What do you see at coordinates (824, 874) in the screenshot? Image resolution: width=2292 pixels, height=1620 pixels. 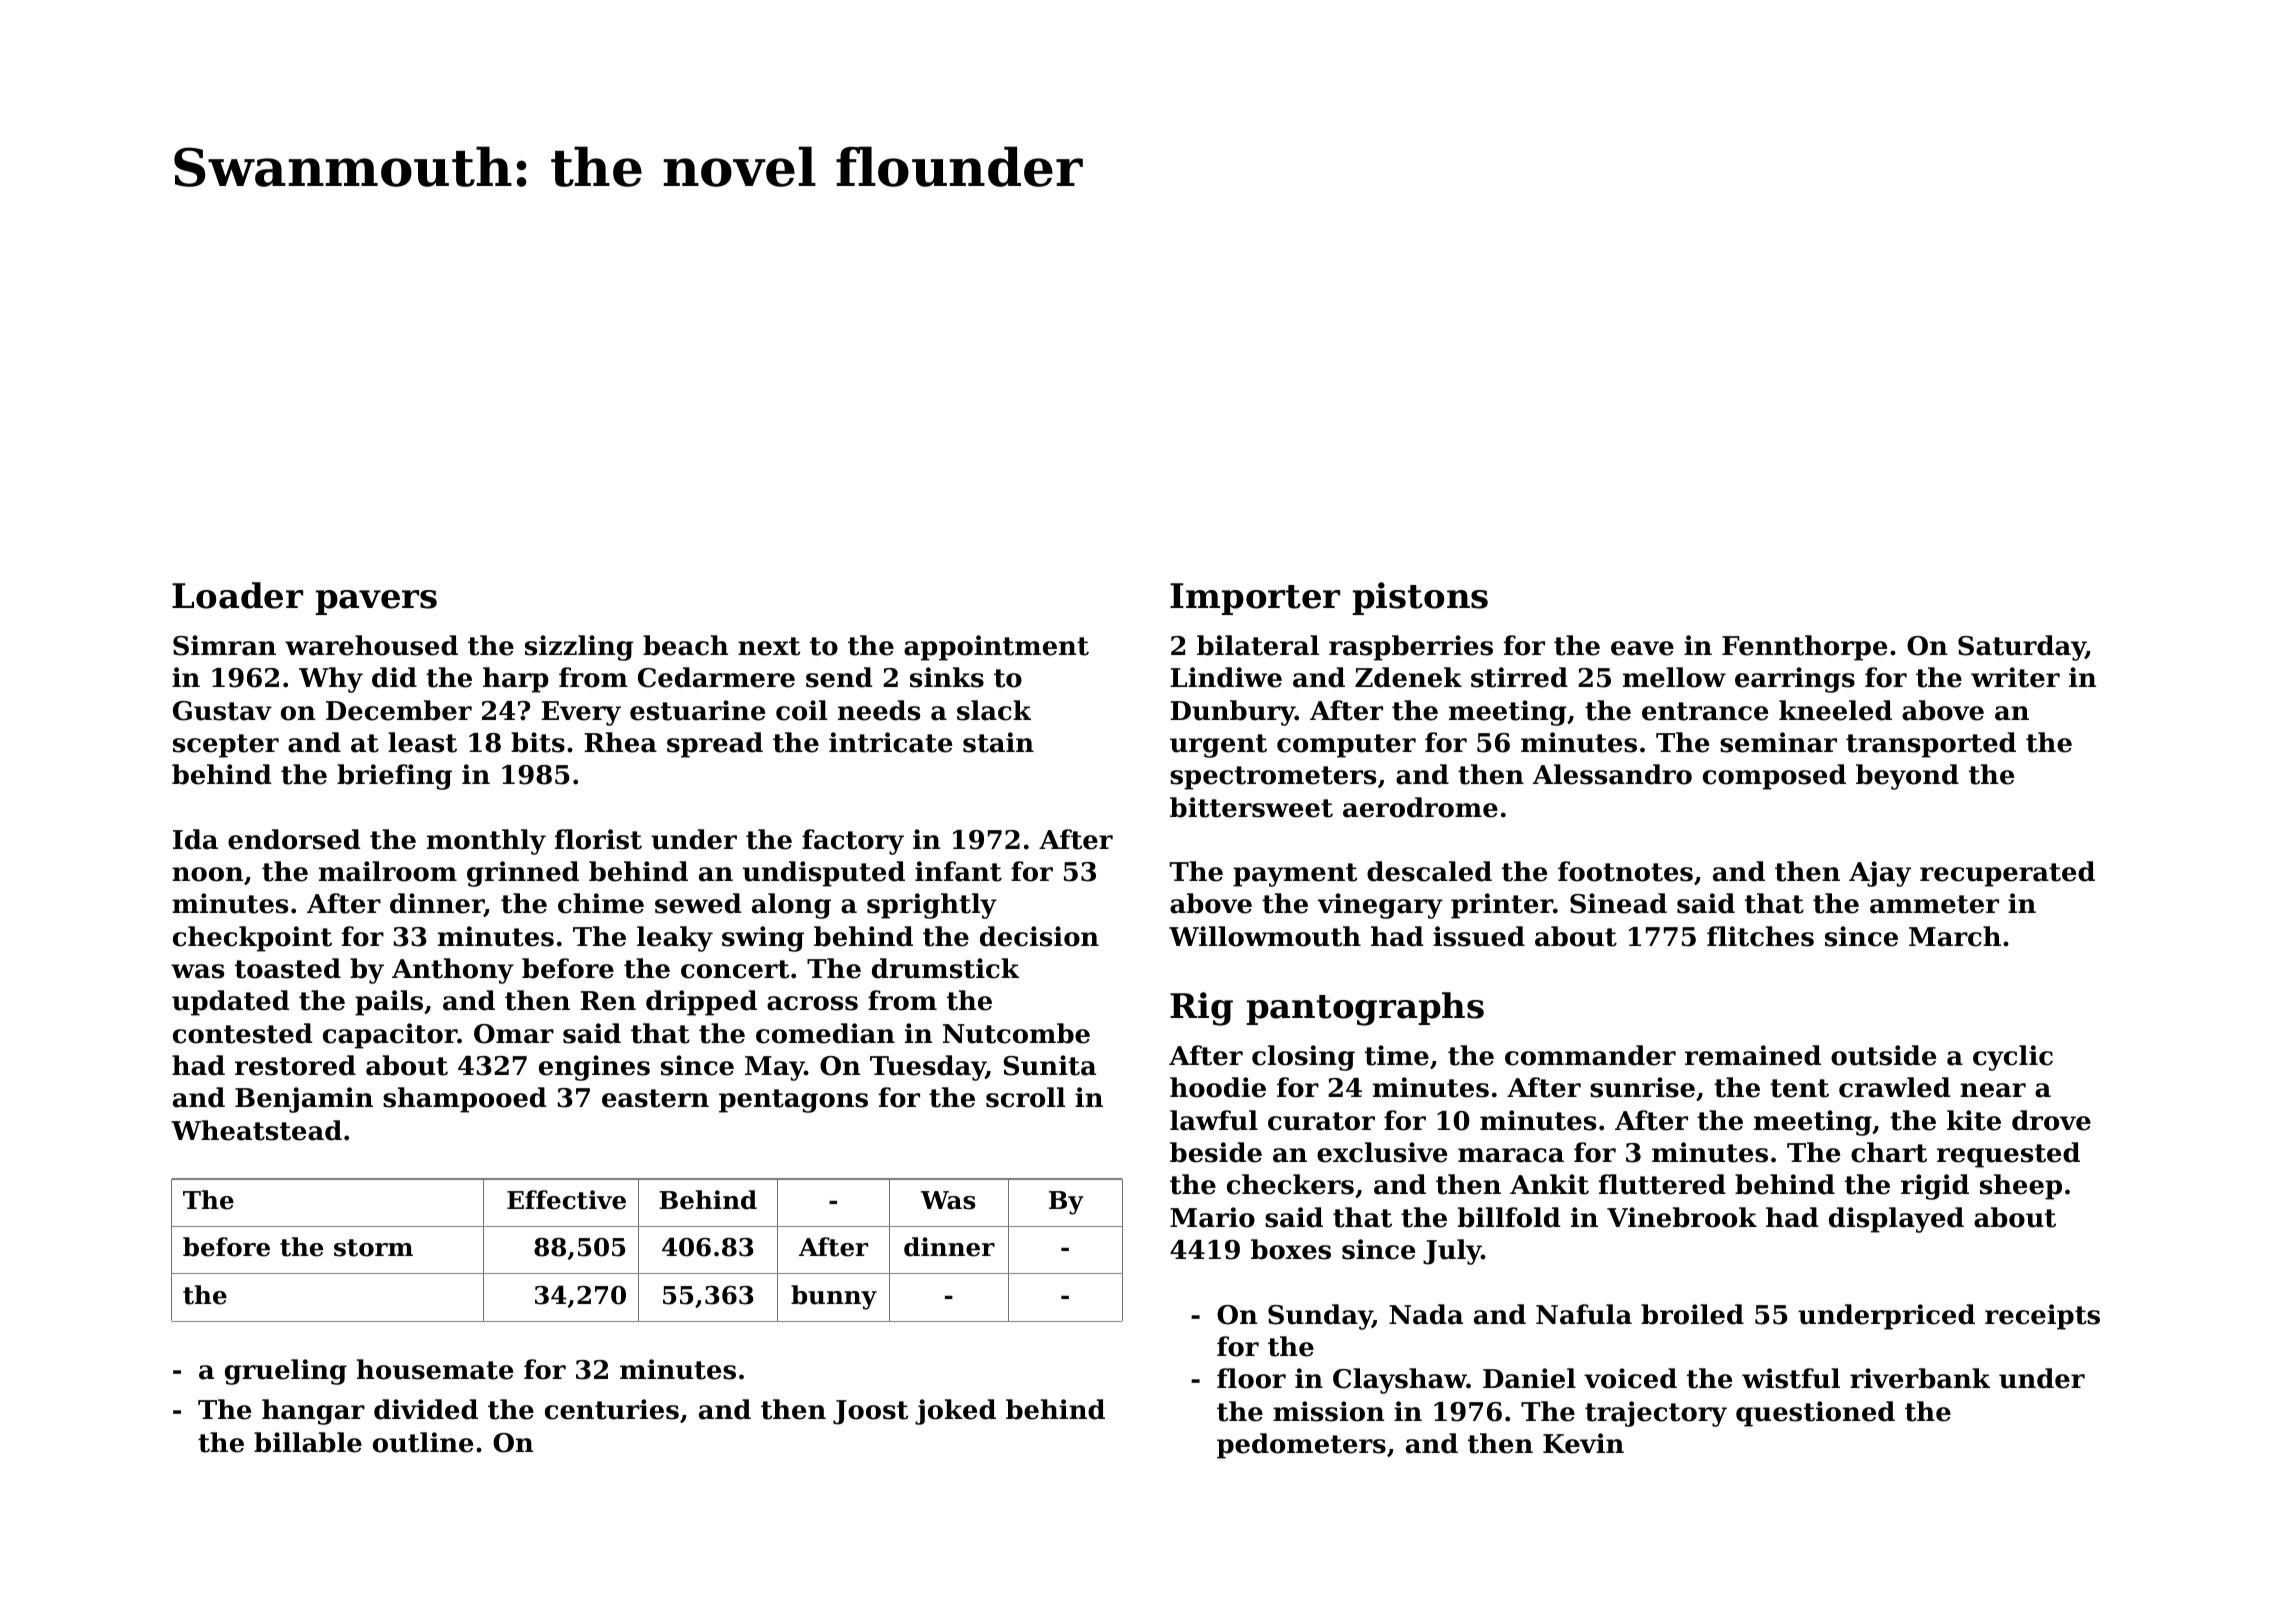 I see `undisputed` at bounding box center [824, 874].
